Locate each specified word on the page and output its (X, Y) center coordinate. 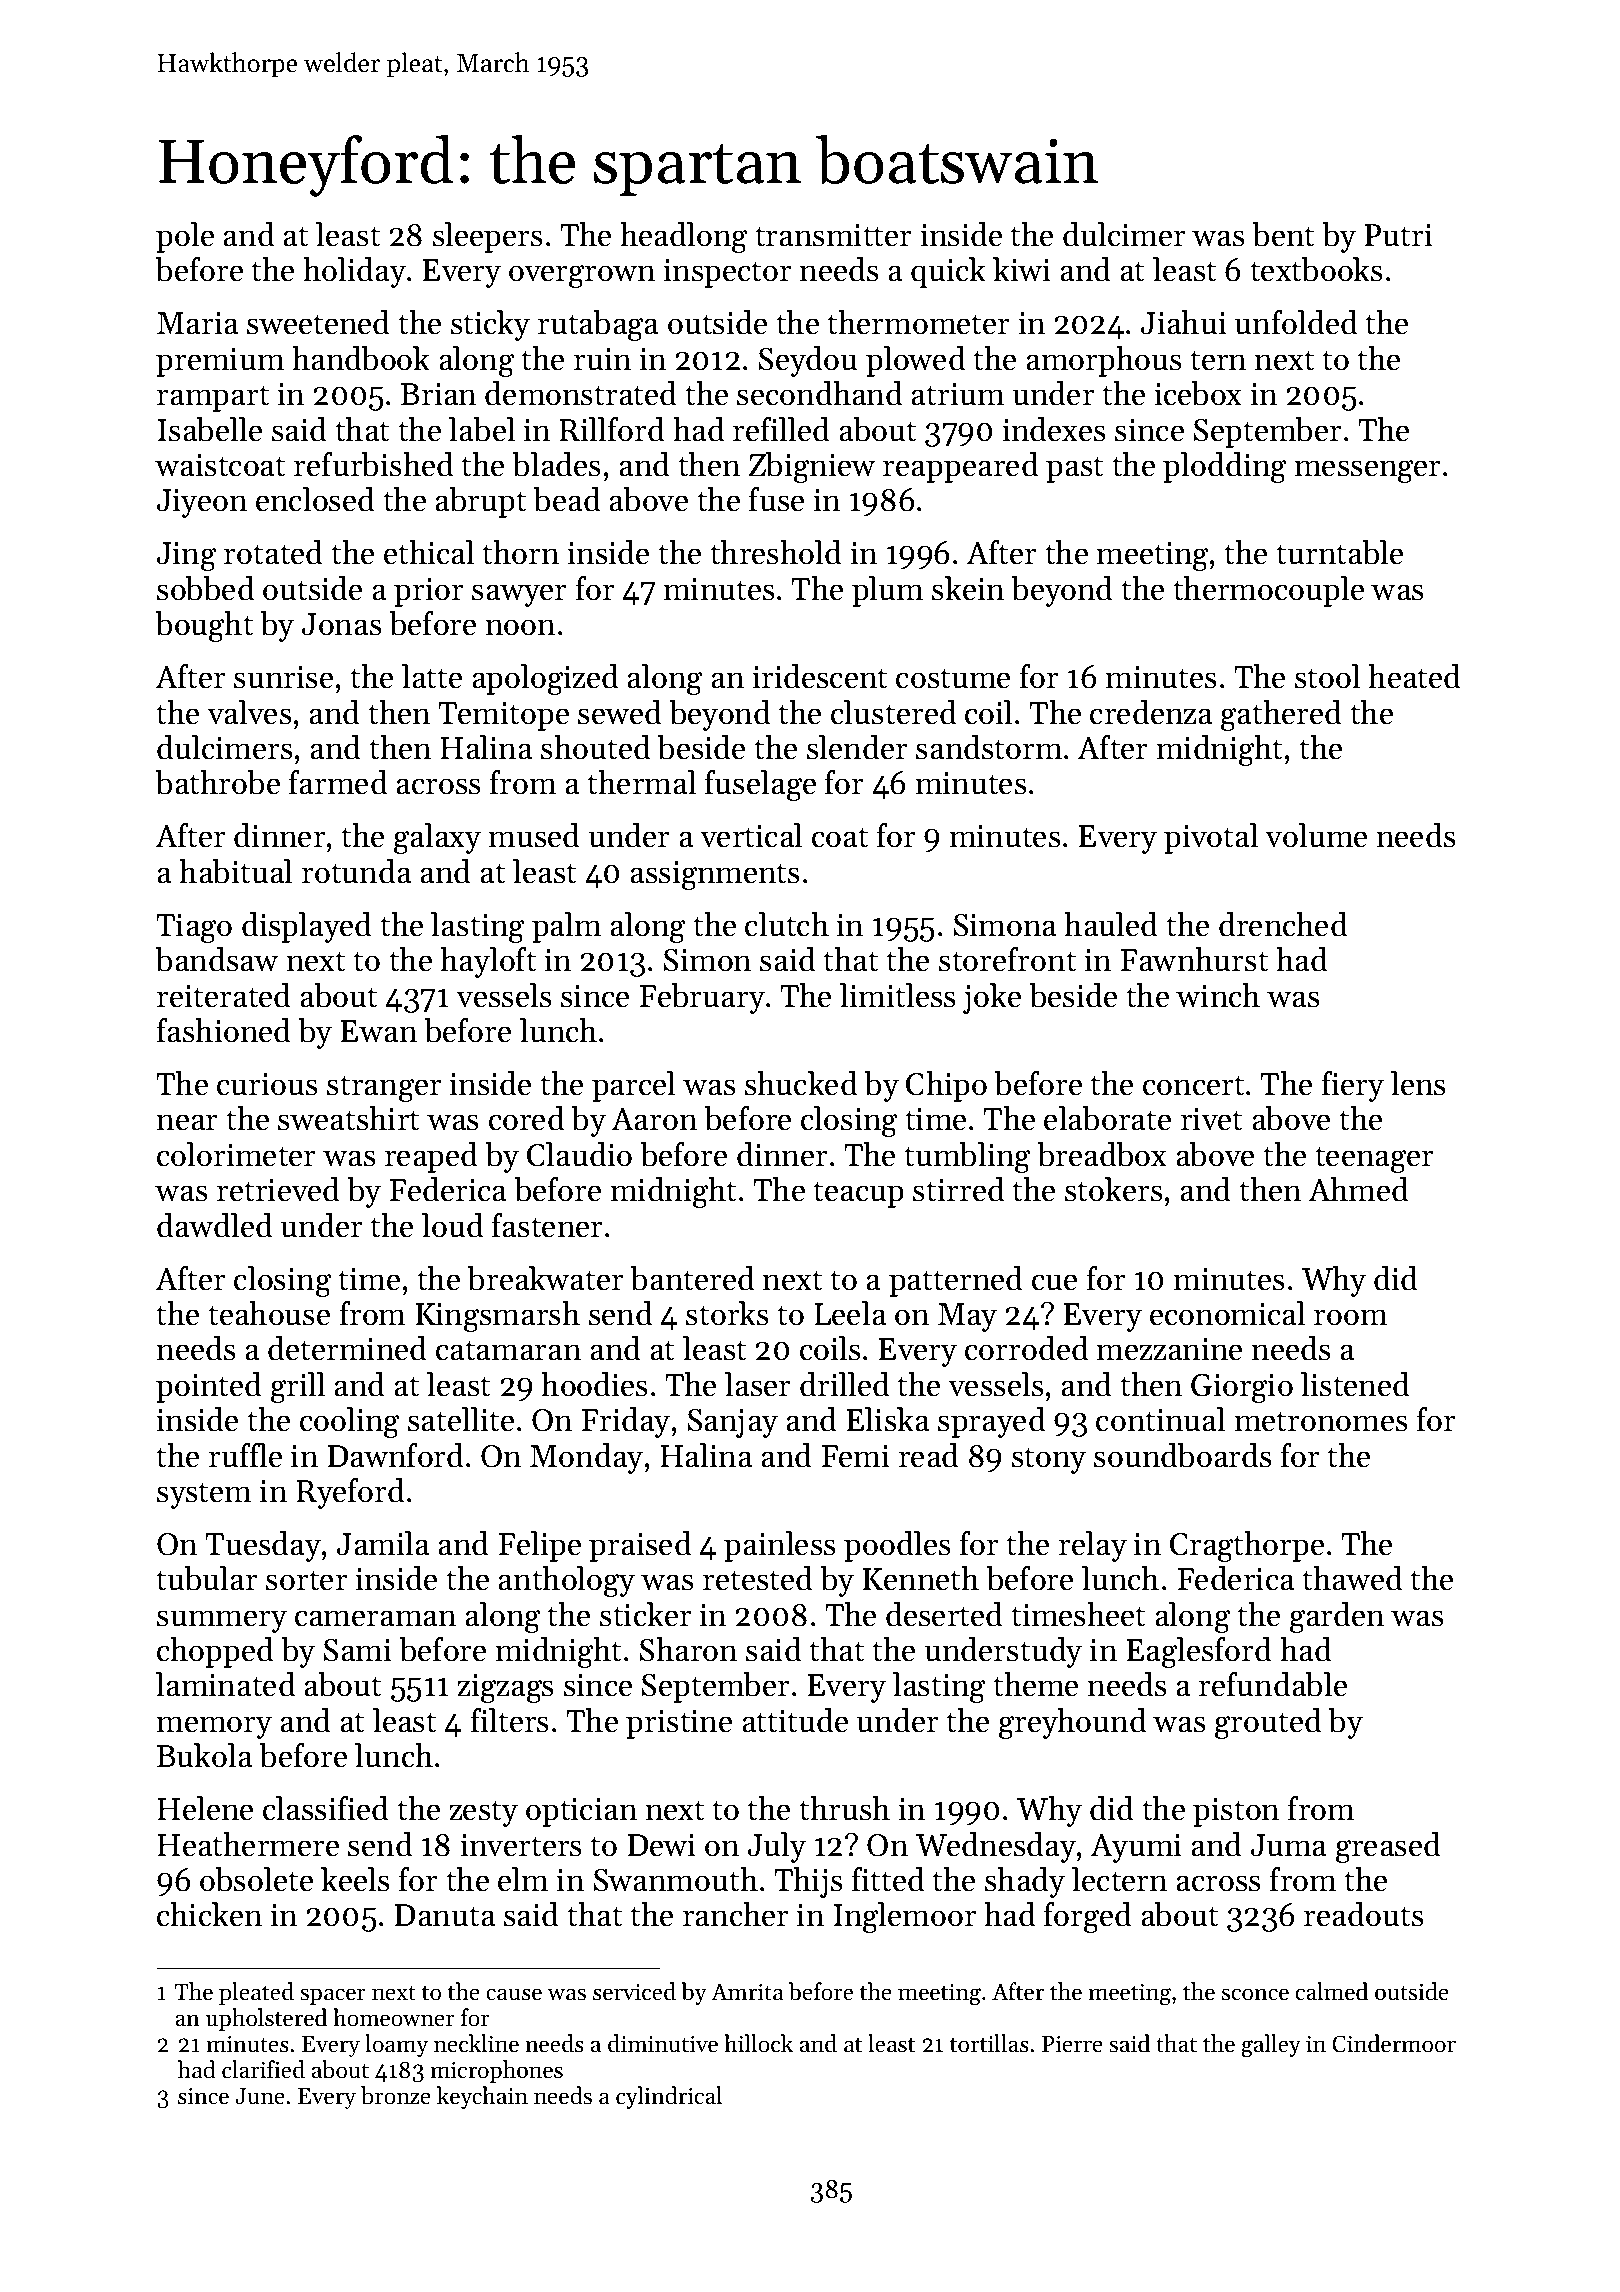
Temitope (503, 716)
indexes (1054, 429)
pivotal (1211, 838)
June (260, 2096)
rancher (736, 1914)
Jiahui (1183, 322)
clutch (787, 924)
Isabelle (210, 429)
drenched (1283, 924)
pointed (209, 1387)
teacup (858, 1194)
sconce (1255, 1994)
